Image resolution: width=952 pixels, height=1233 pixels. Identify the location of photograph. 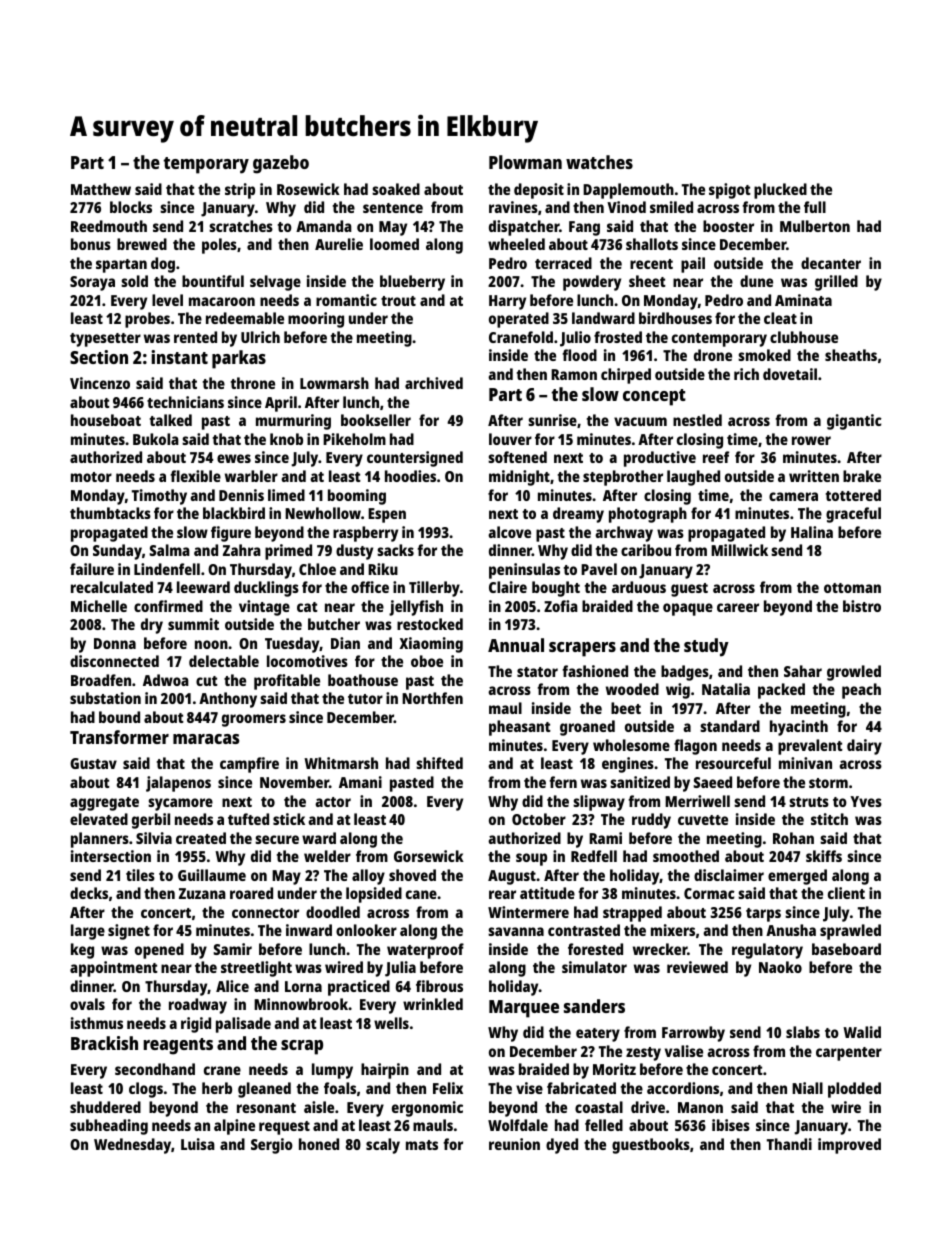
(648, 515).
